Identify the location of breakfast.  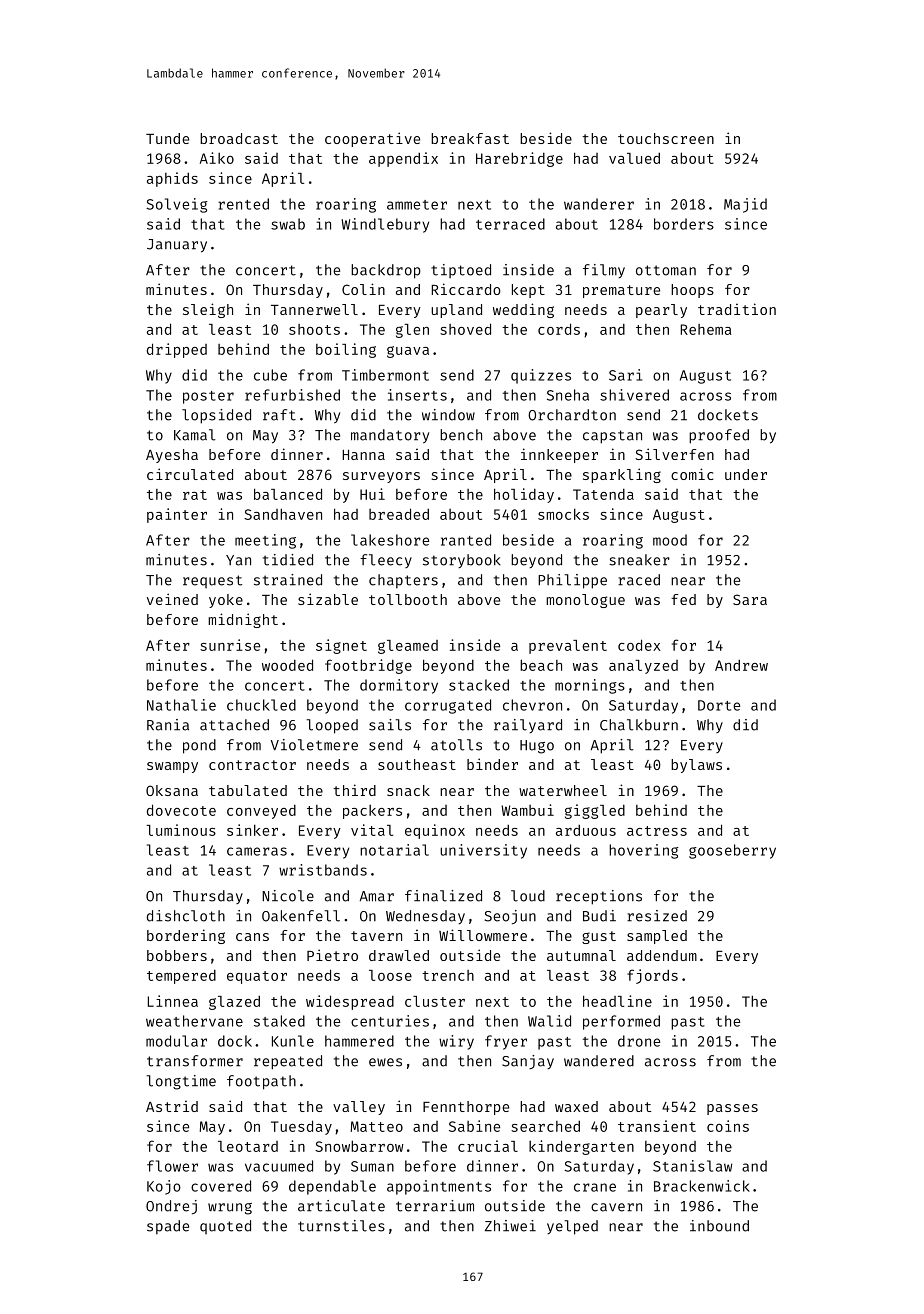
(470, 138).
